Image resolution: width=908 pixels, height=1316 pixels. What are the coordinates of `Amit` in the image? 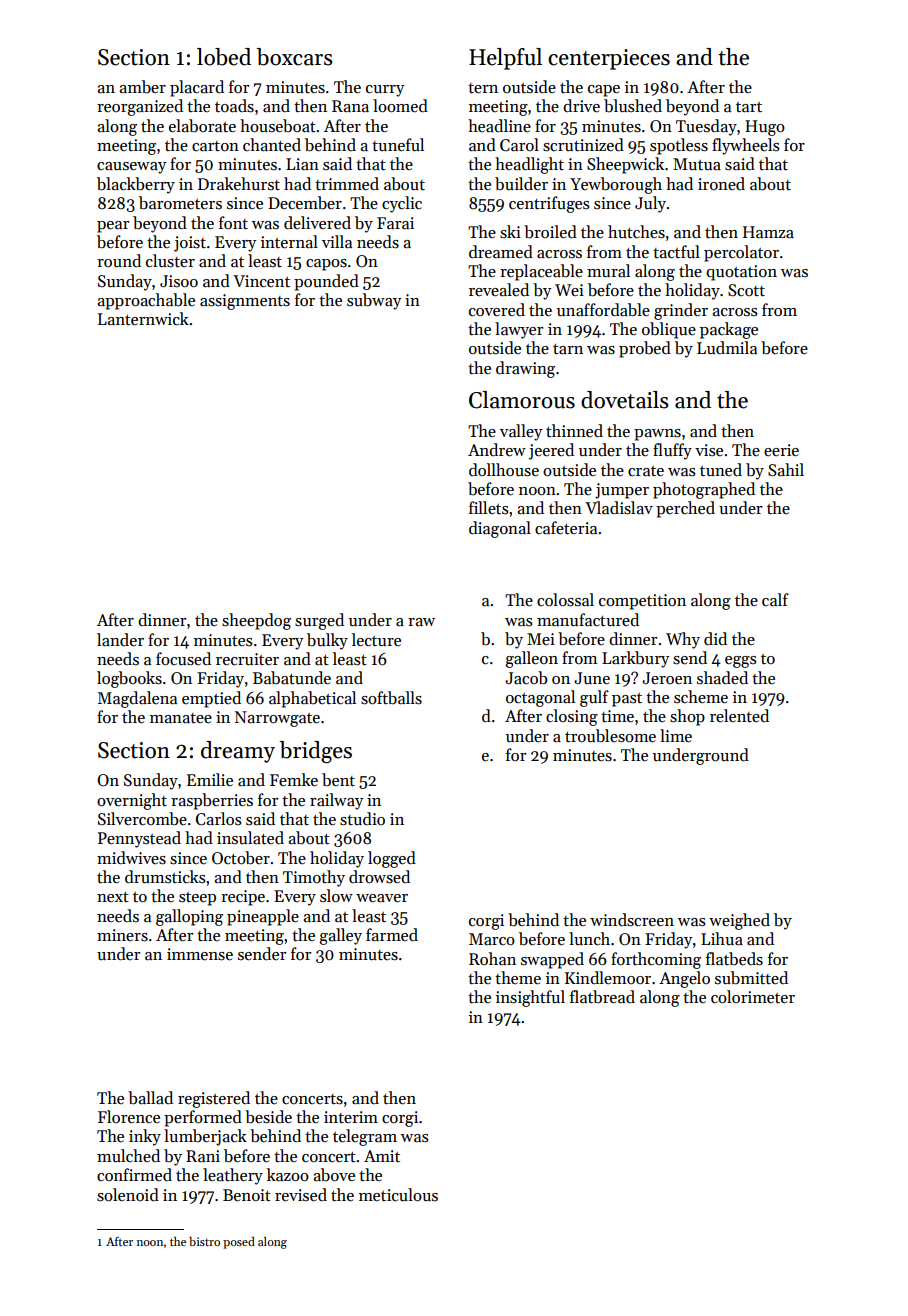 It's located at (382, 1156).
